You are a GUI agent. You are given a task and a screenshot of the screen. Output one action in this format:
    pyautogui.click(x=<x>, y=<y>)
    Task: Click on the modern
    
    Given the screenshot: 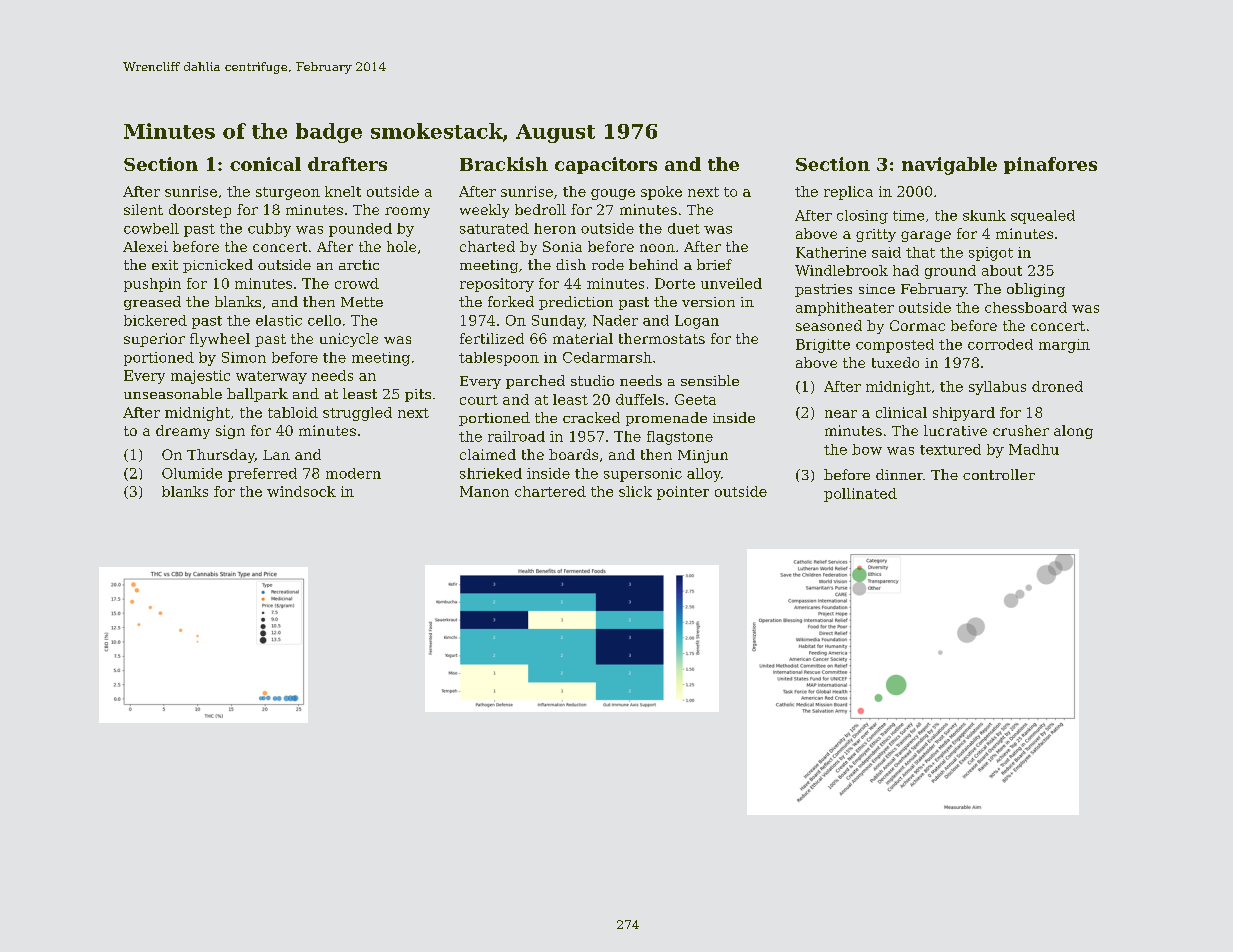 What is the action you would take?
    pyautogui.click(x=353, y=473)
